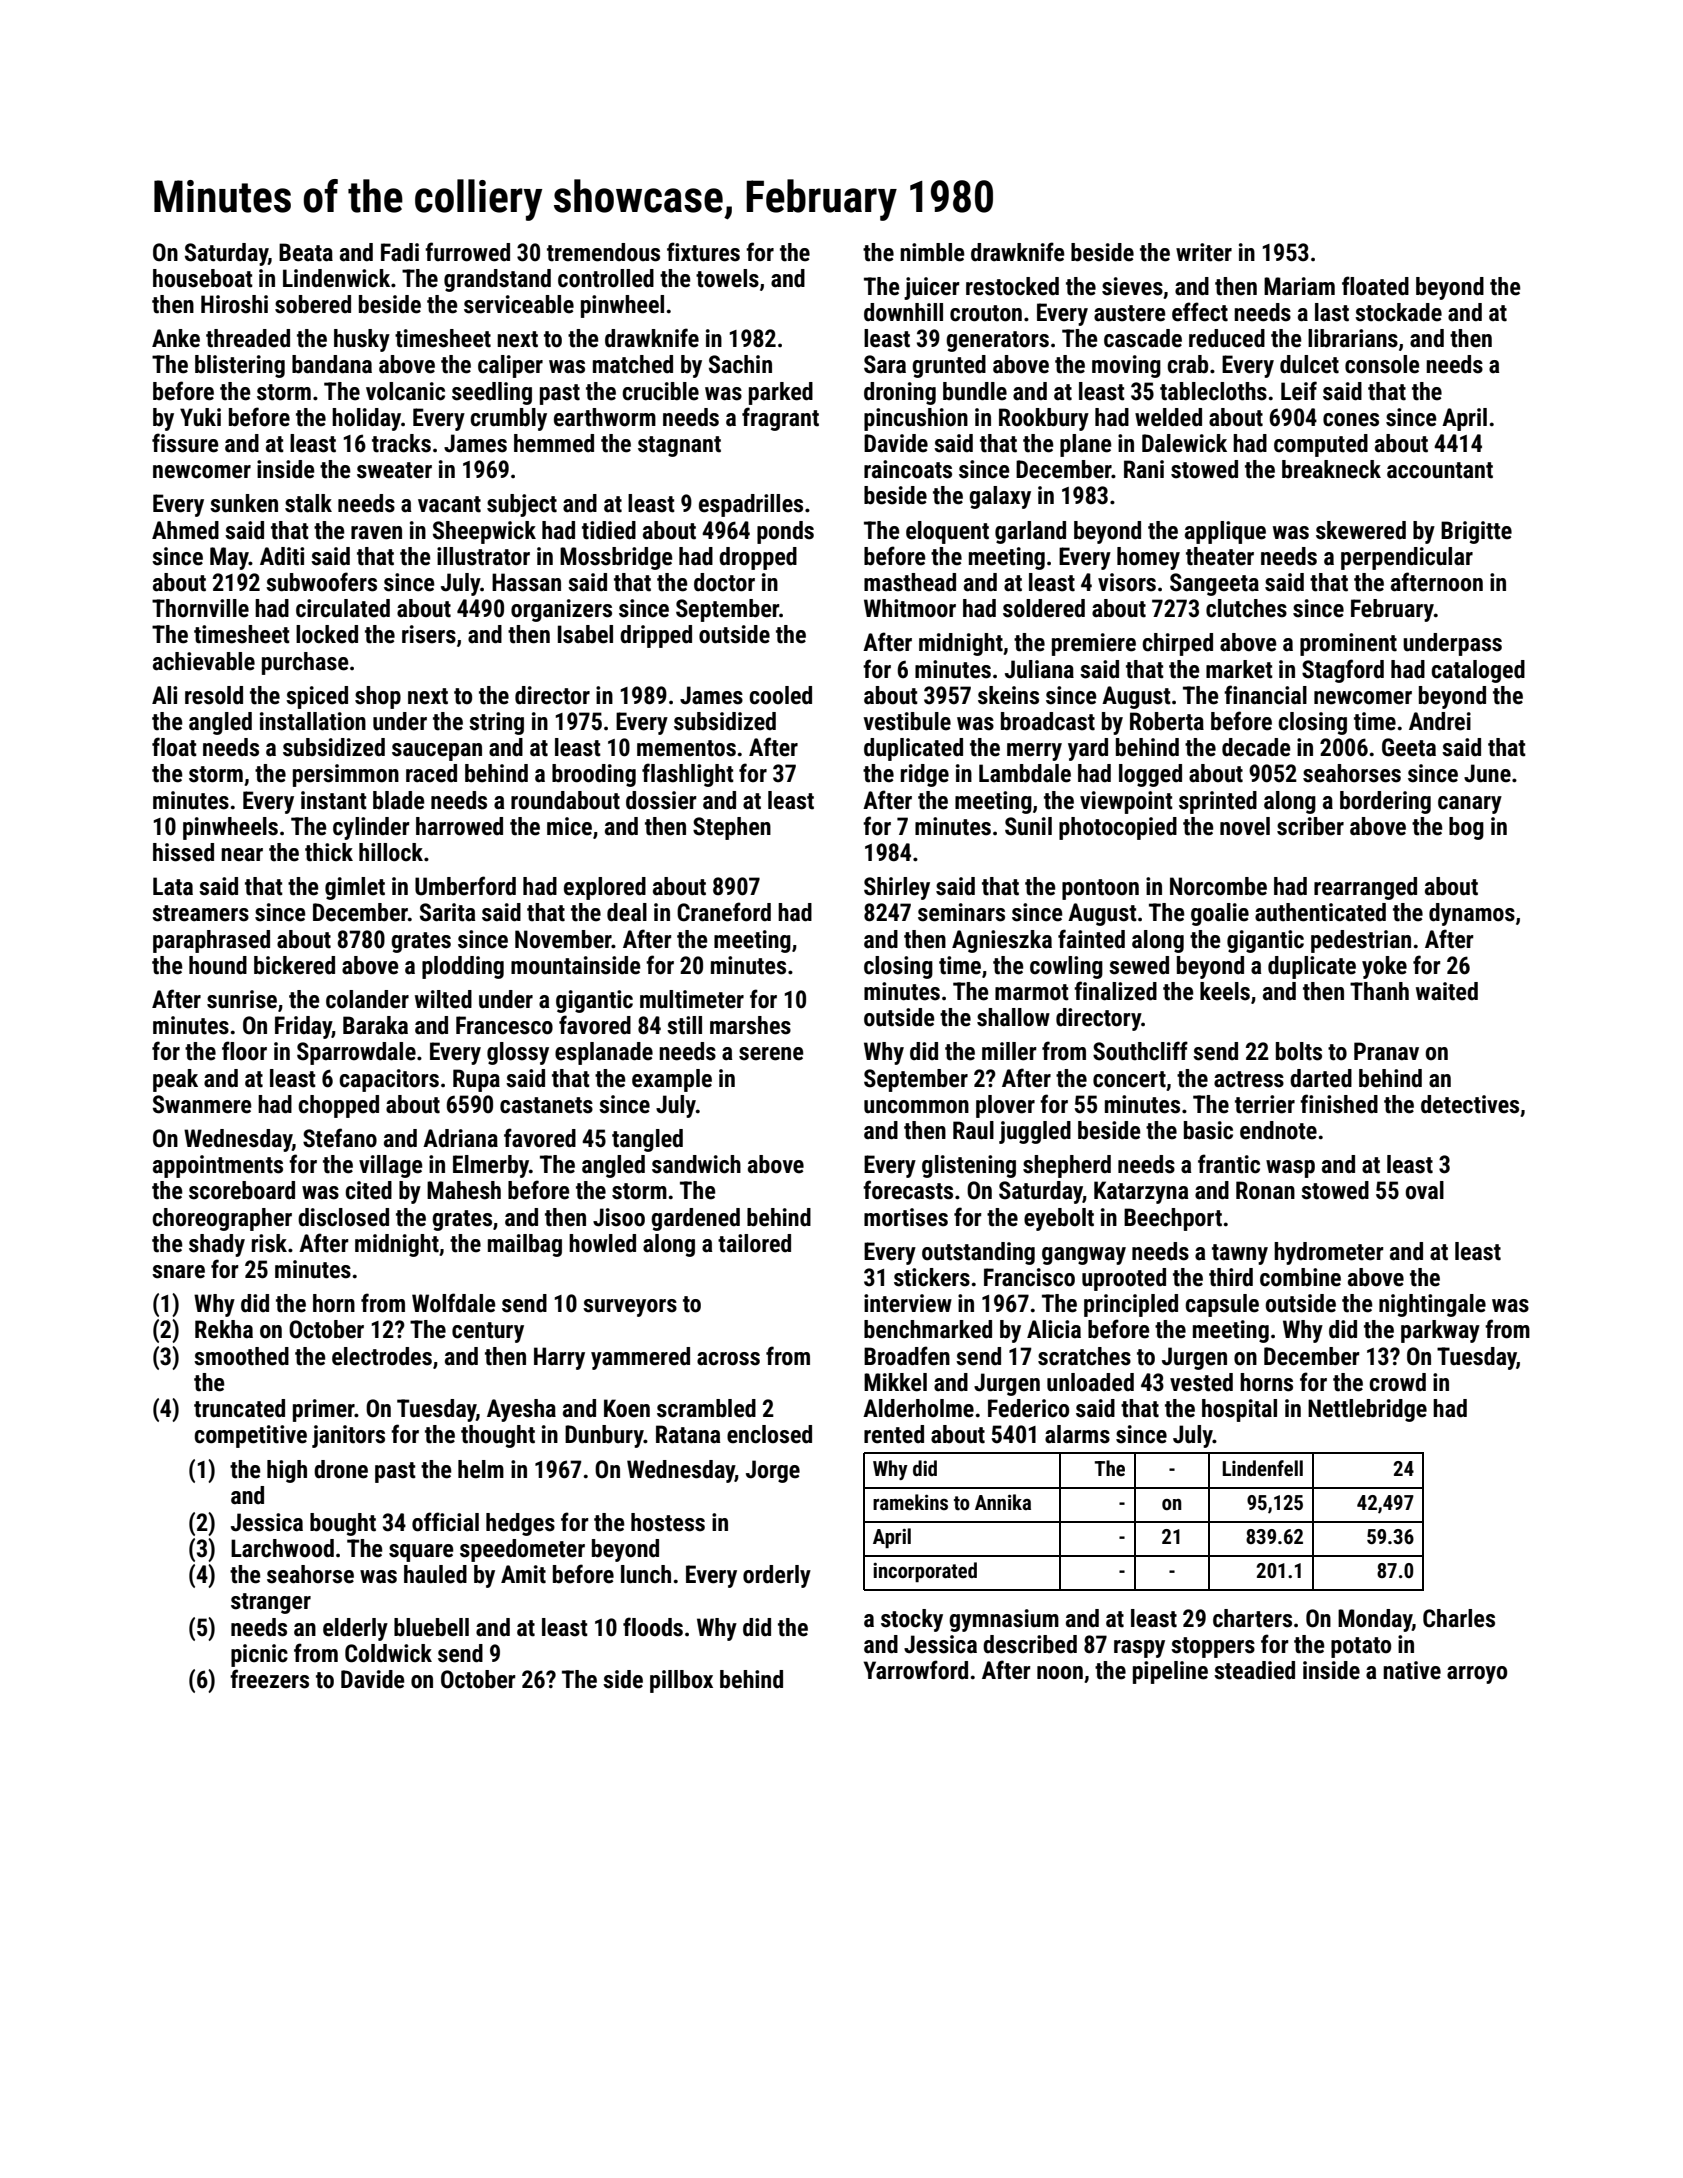  I want to click on stalk, so click(308, 503).
